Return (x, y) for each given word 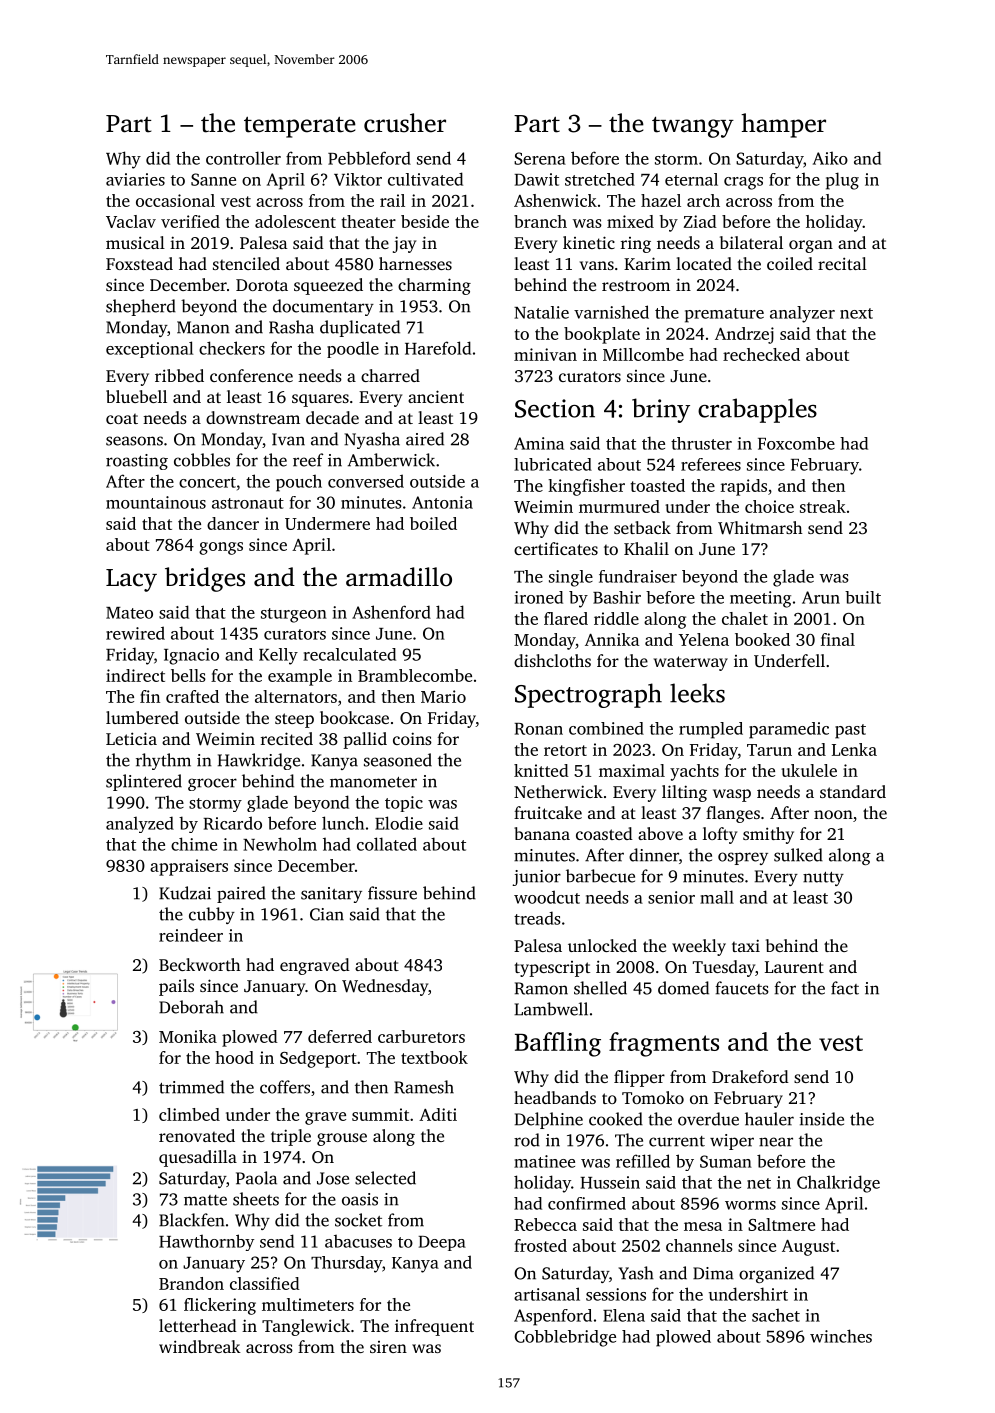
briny (661, 410)
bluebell (136, 396)
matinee (544, 1161)
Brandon (191, 1283)
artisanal (547, 1294)
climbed (189, 1114)
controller (243, 158)
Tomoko (653, 1097)
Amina (539, 443)
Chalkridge (838, 1184)
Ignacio (191, 656)
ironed (539, 597)
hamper (783, 125)
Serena (540, 158)
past (850, 731)
